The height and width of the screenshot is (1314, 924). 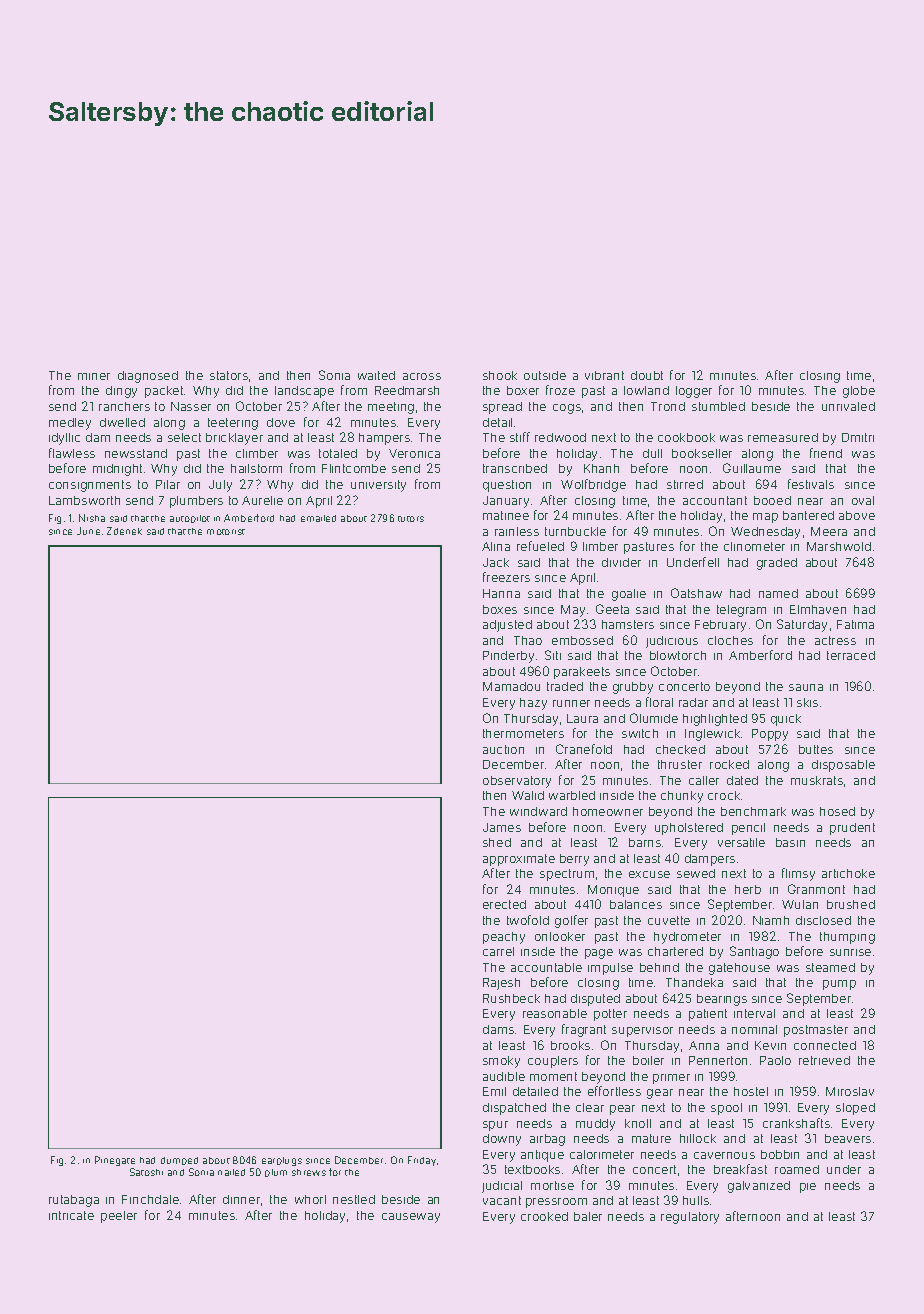 I want to click on erected, so click(x=504, y=904).
